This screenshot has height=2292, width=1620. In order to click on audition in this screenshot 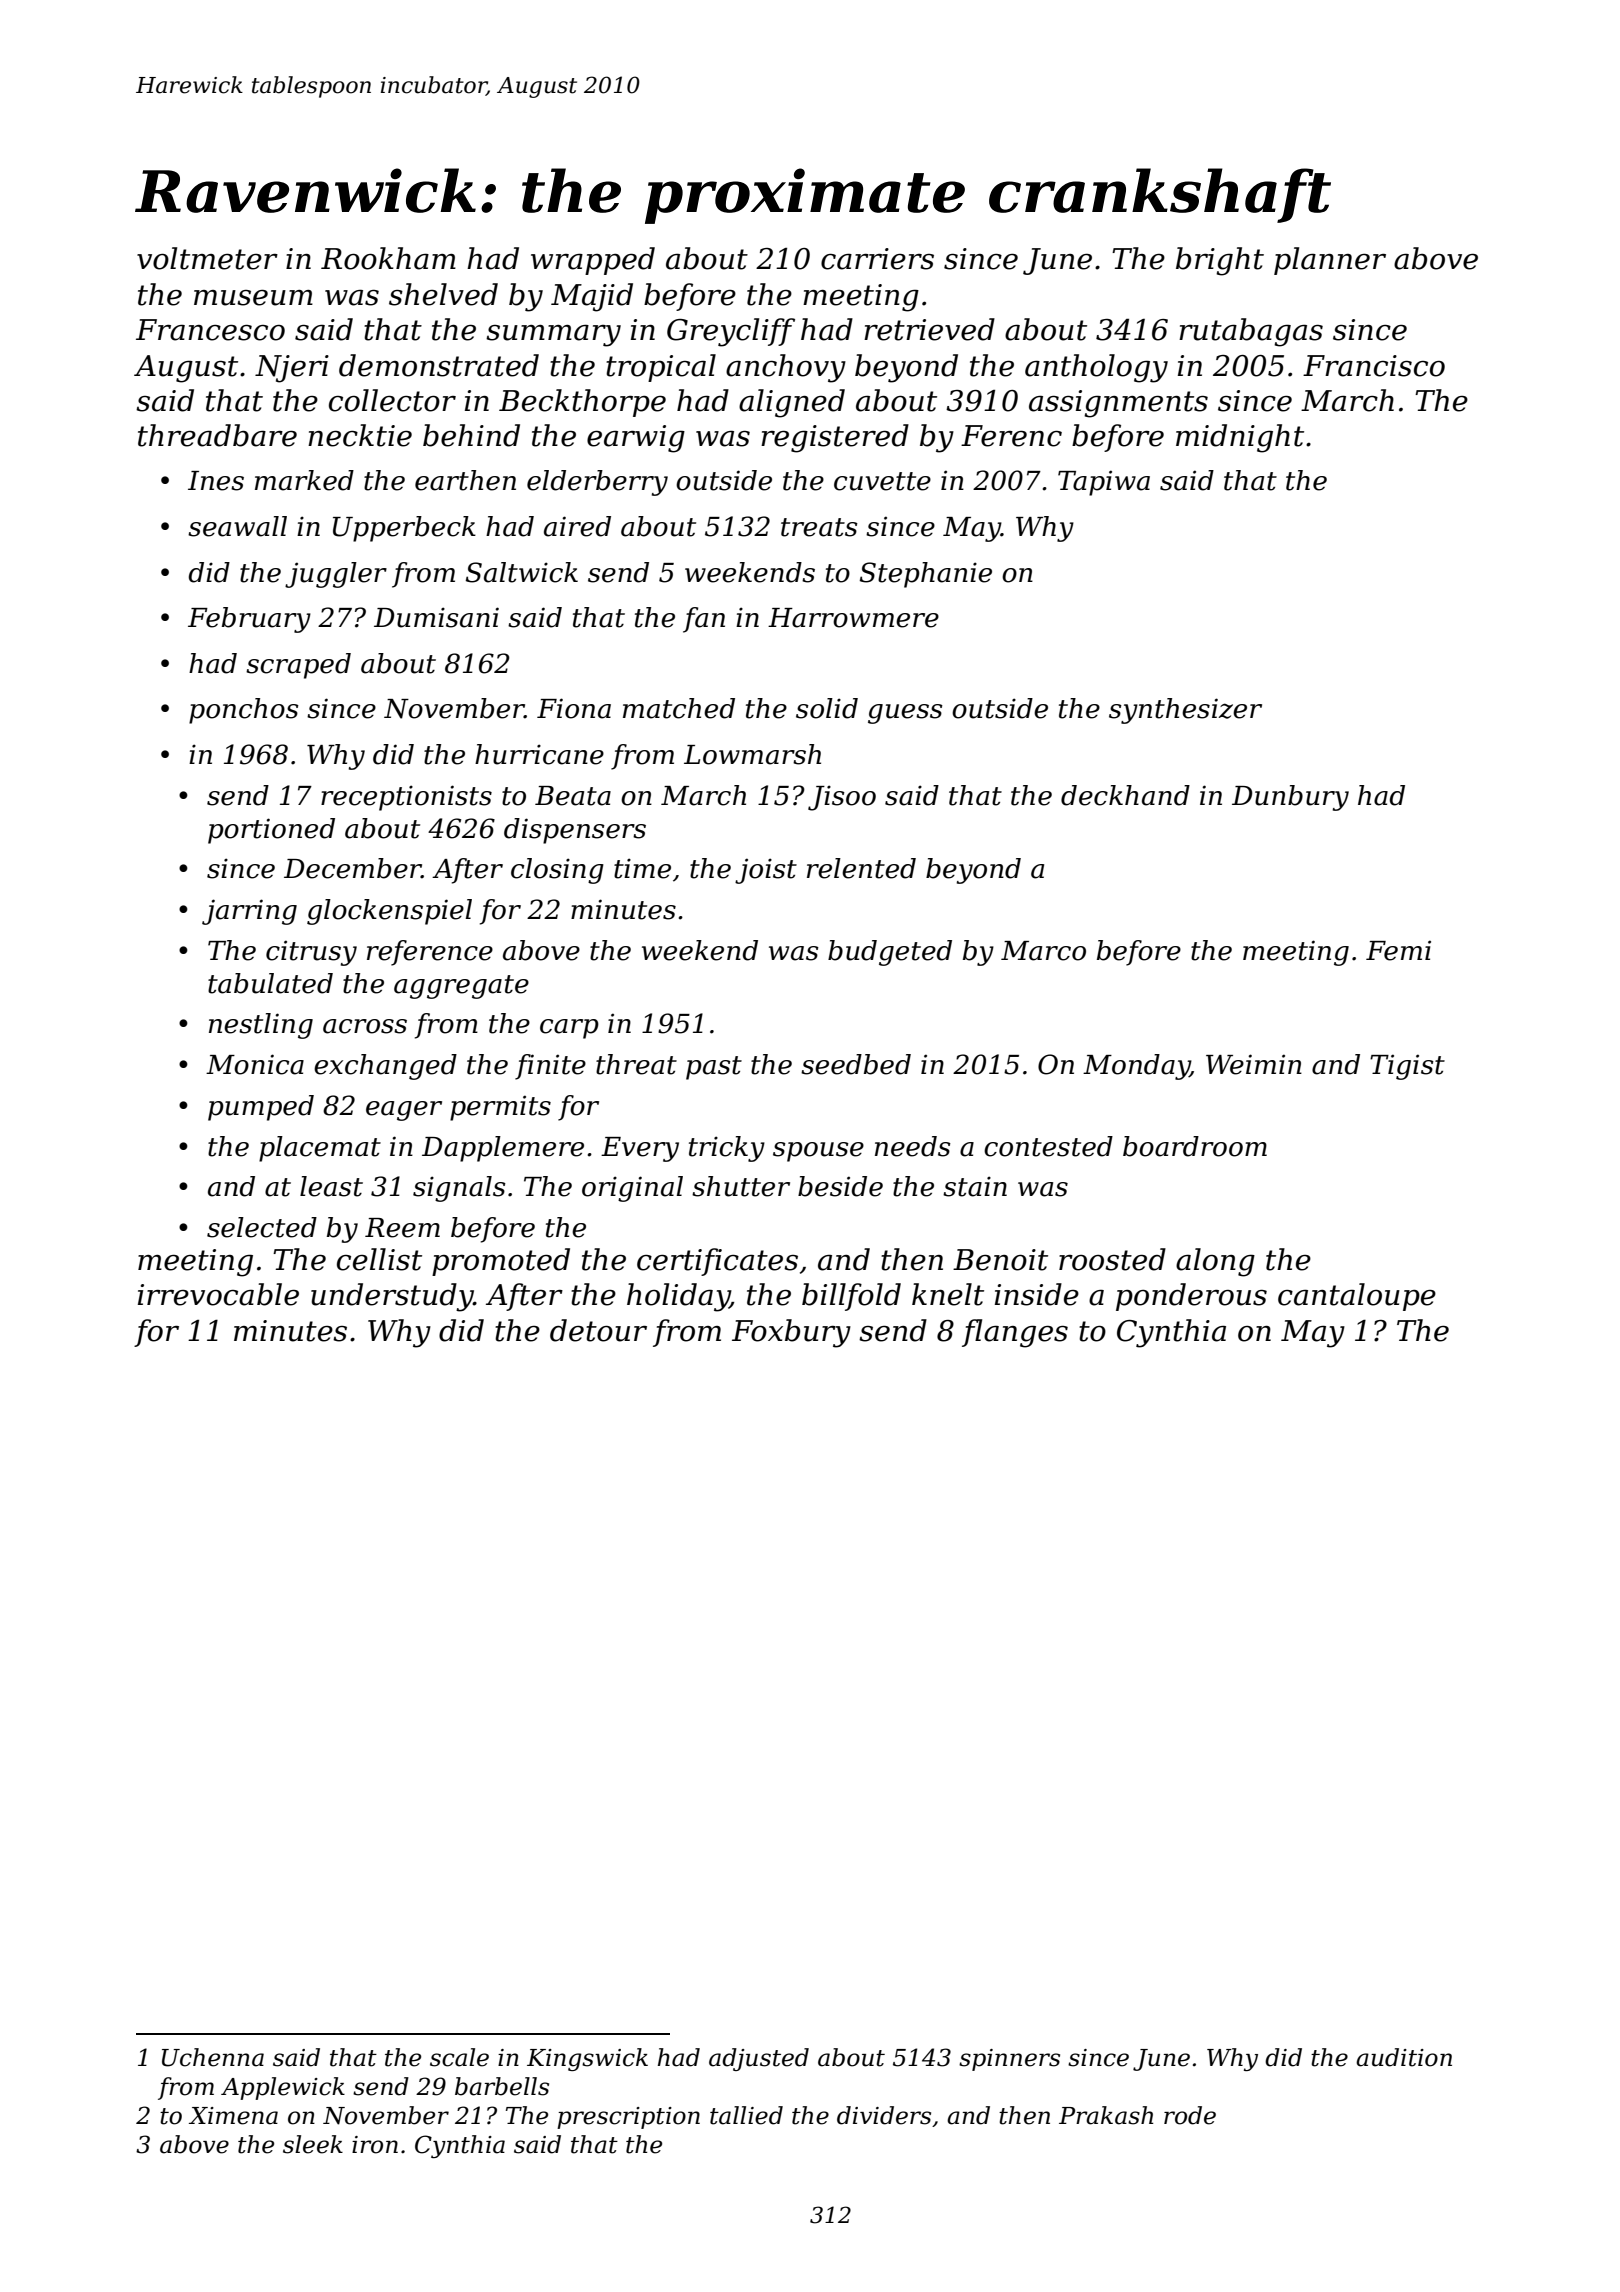, I will do `click(1404, 2057)`.
